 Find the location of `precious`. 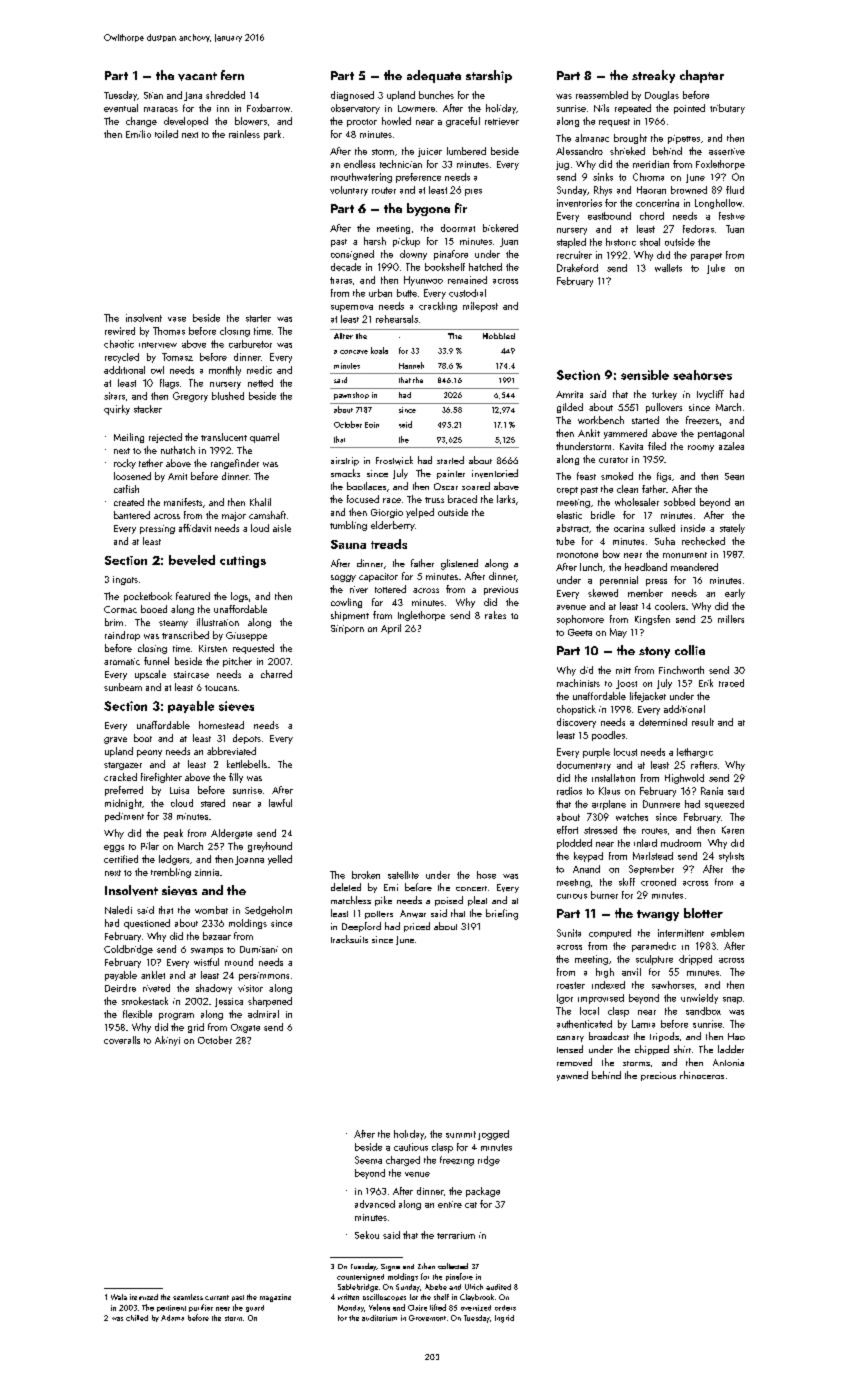

precious is located at coordinates (658, 1076).
